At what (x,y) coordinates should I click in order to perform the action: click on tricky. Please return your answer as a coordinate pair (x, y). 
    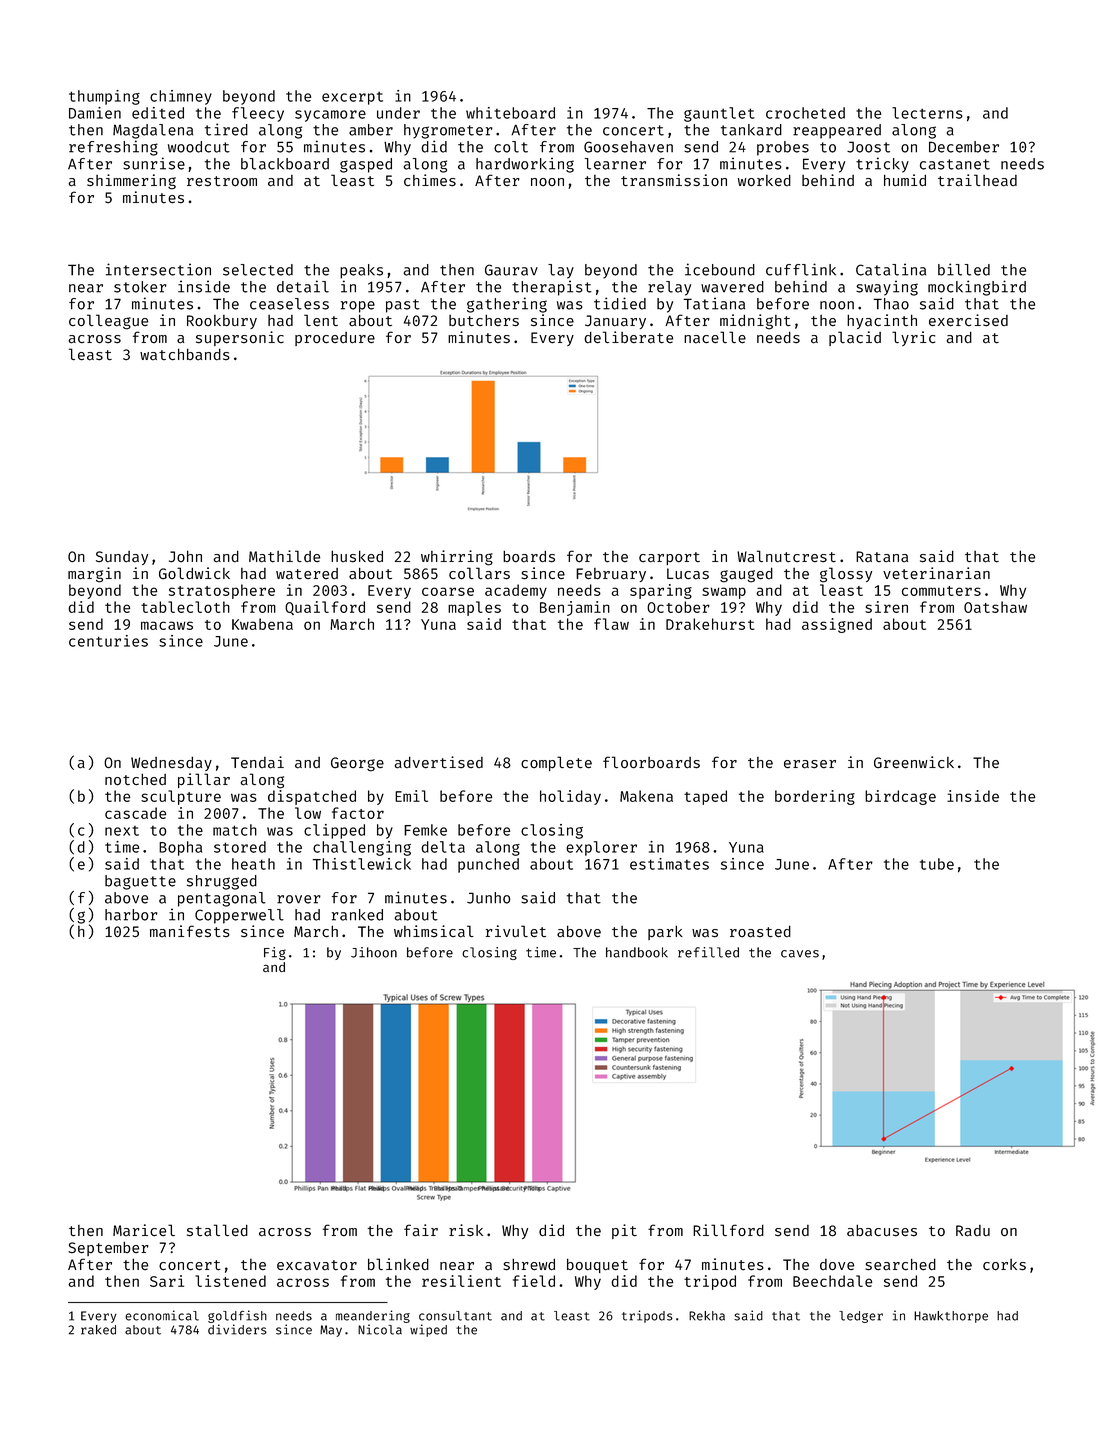
    Looking at the image, I should click on (882, 165).
